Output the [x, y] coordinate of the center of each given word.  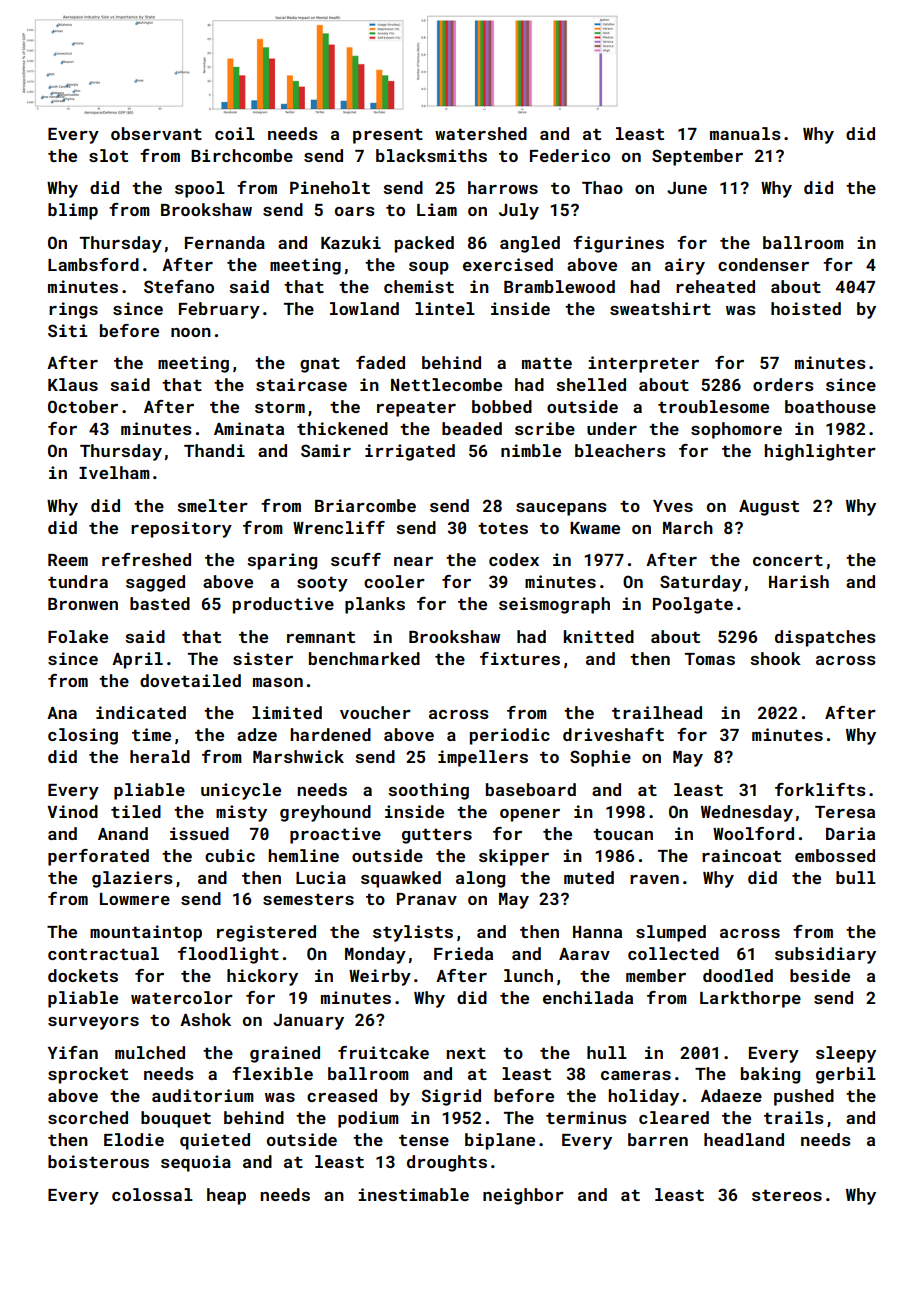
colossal [152, 1194]
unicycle [241, 791]
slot [108, 155]
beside [820, 975]
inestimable [413, 1194]
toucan [623, 834]
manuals [745, 133]
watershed [481, 133]
